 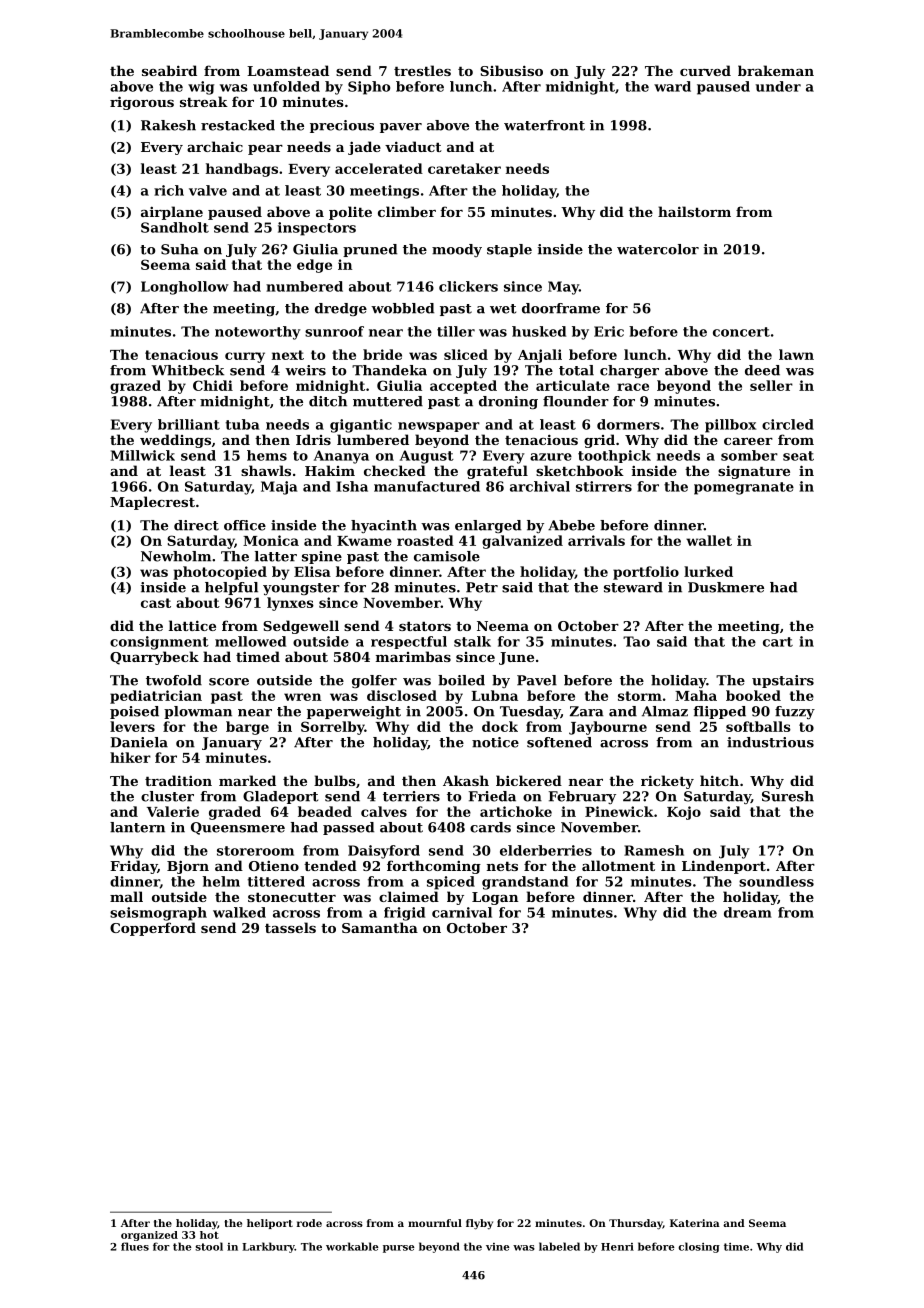 What do you see at coordinates (334, 331) in the screenshot?
I see `sunroof` at bounding box center [334, 331].
